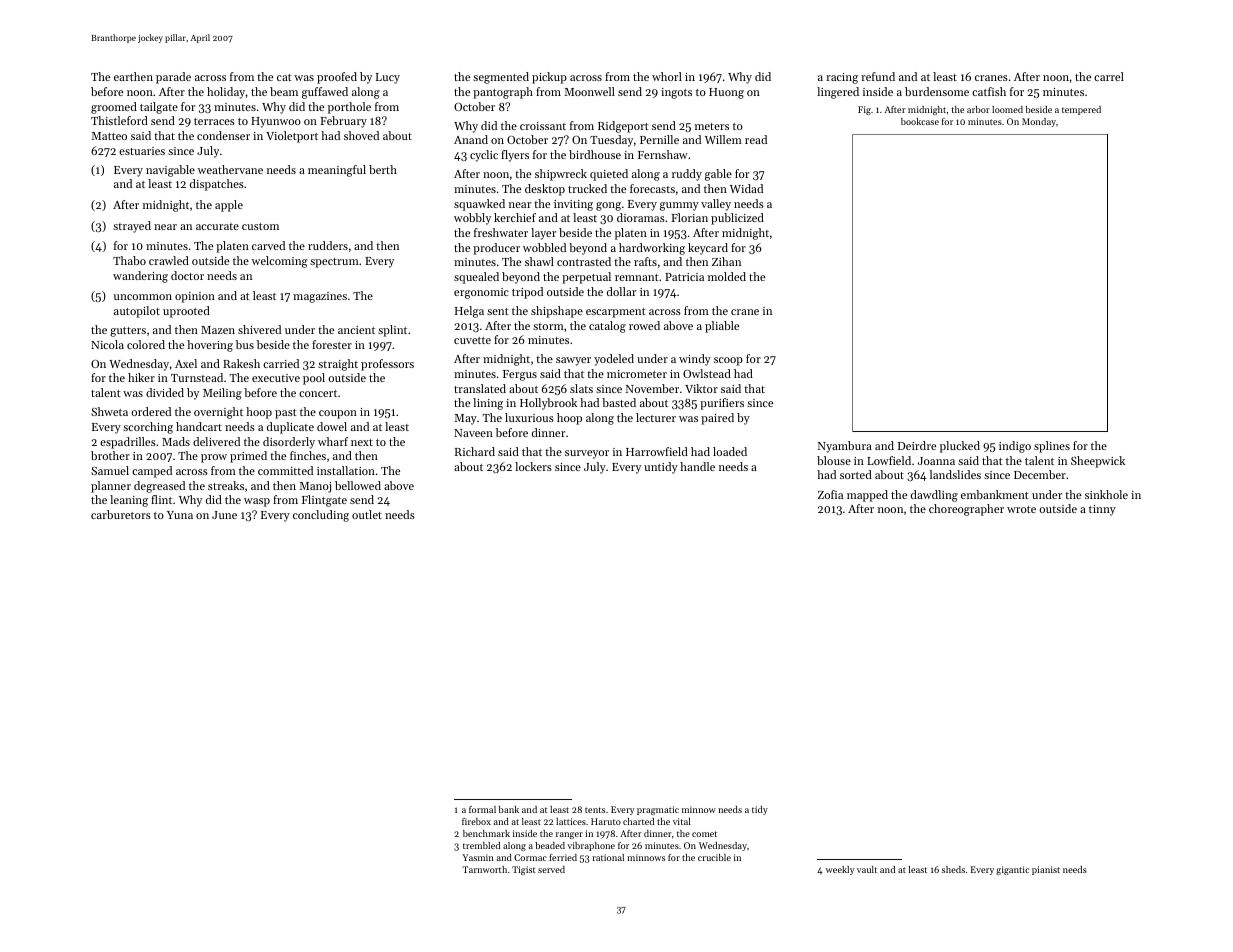  I want to click on outlet, so click(367, 514).
